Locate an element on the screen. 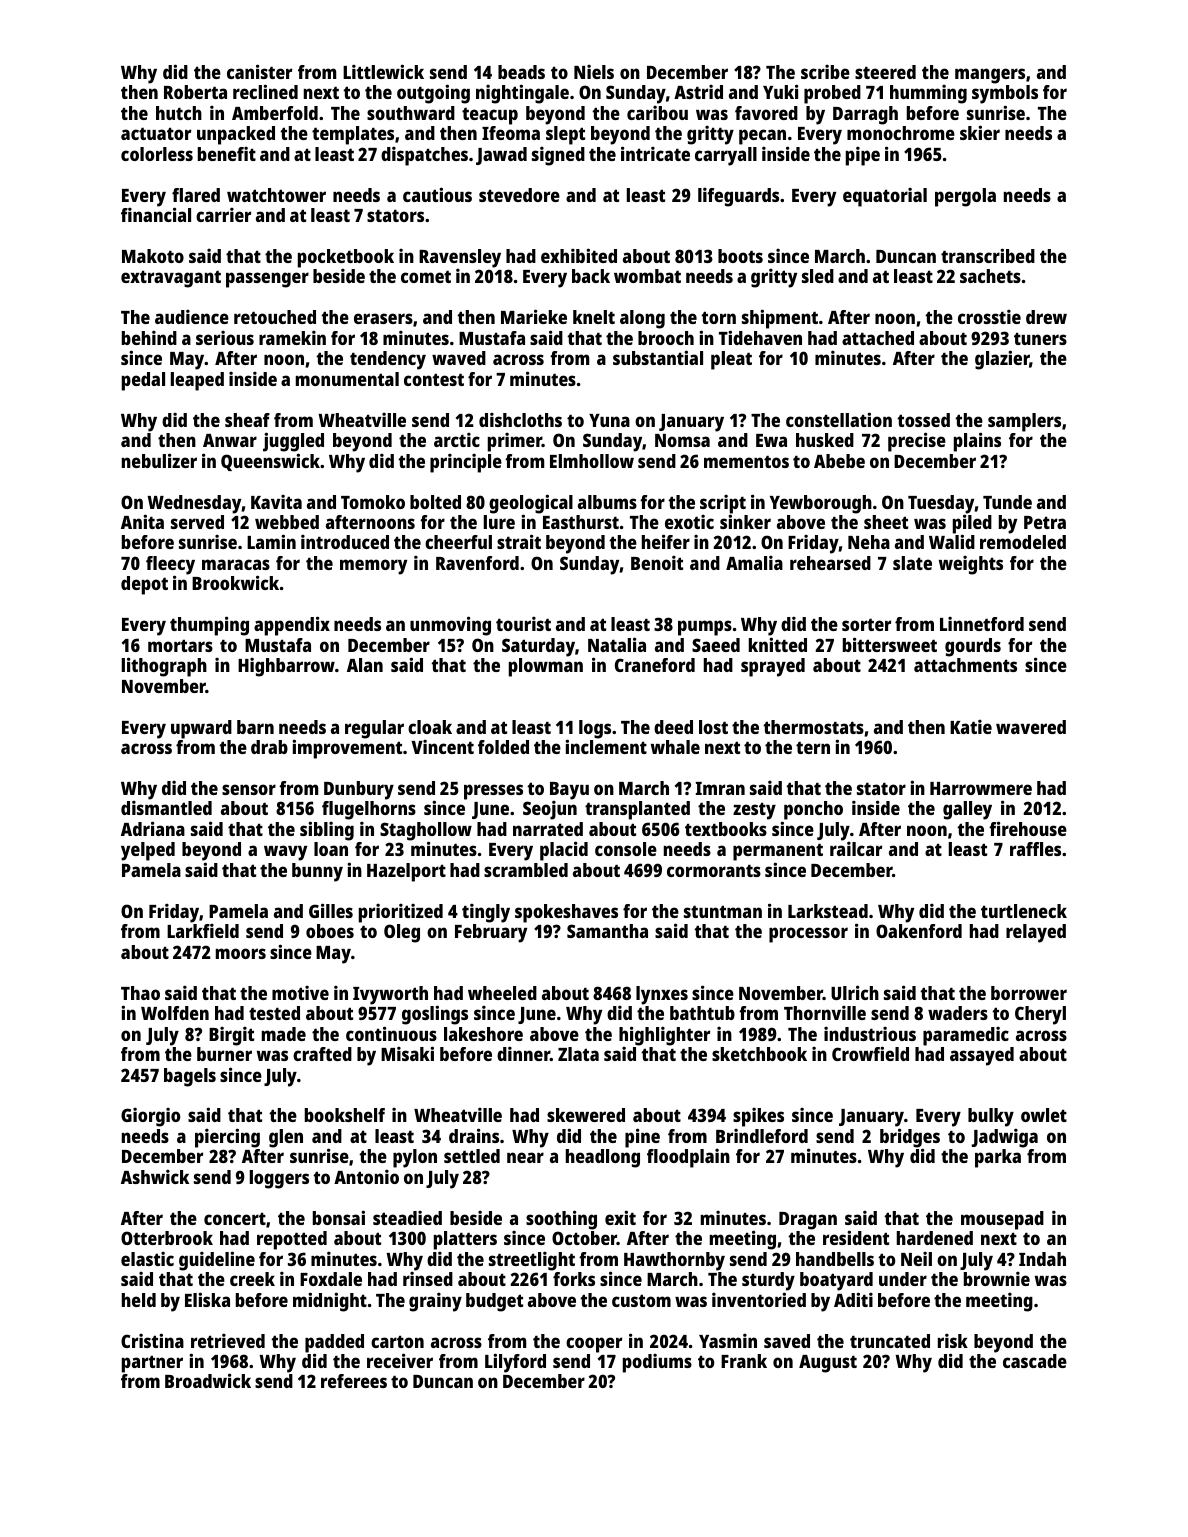  Ulrich is located at coordinates (855, 992).
